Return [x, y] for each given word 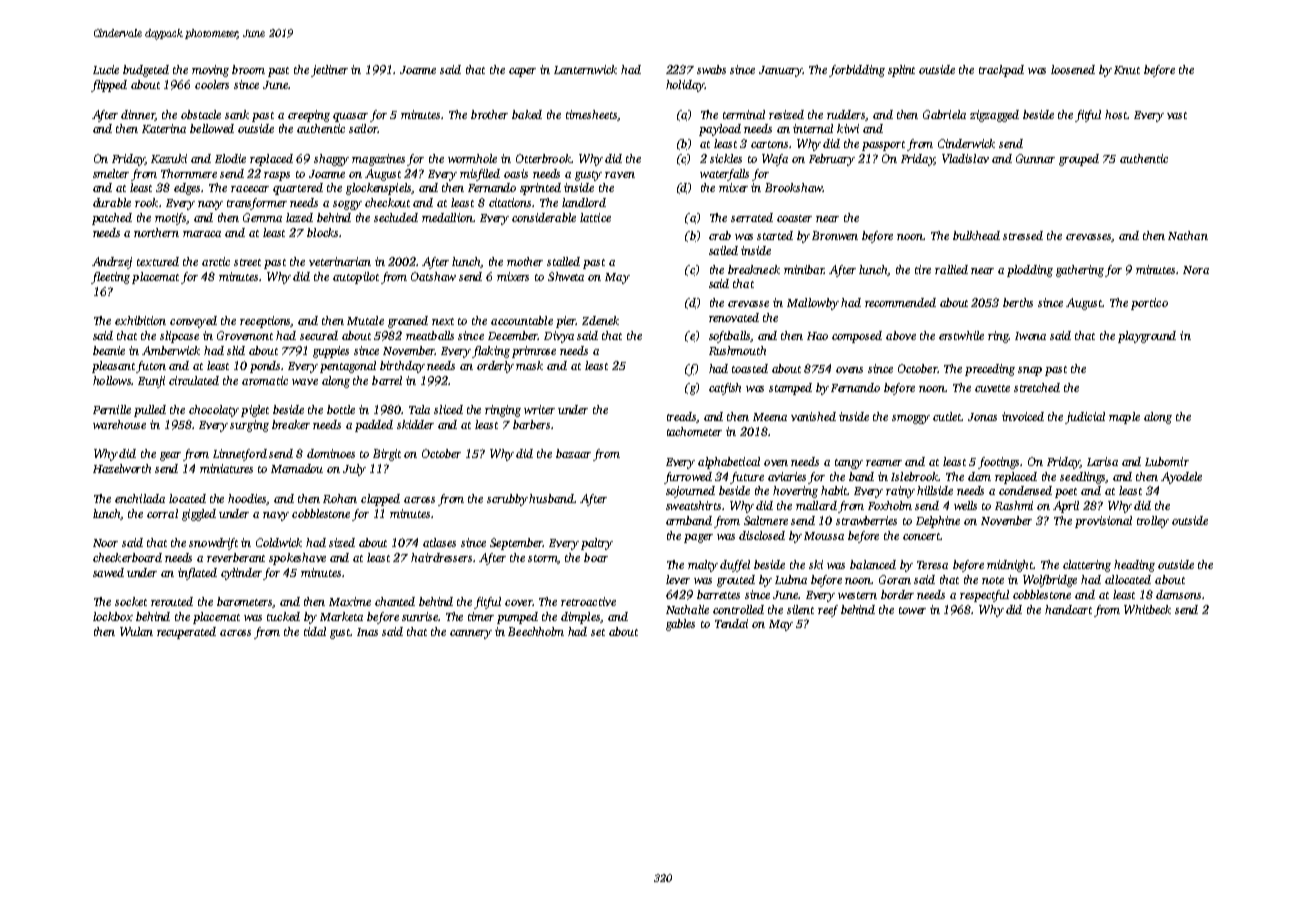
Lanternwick [585, 69]
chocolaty [214, 411]
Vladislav [965, 158]
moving [210, 71]
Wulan [136, 631]
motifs [171, 219]
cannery [471, 634]
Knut [1127, 70]
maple [1124, 418]
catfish [725, 389]
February [832, 160]
